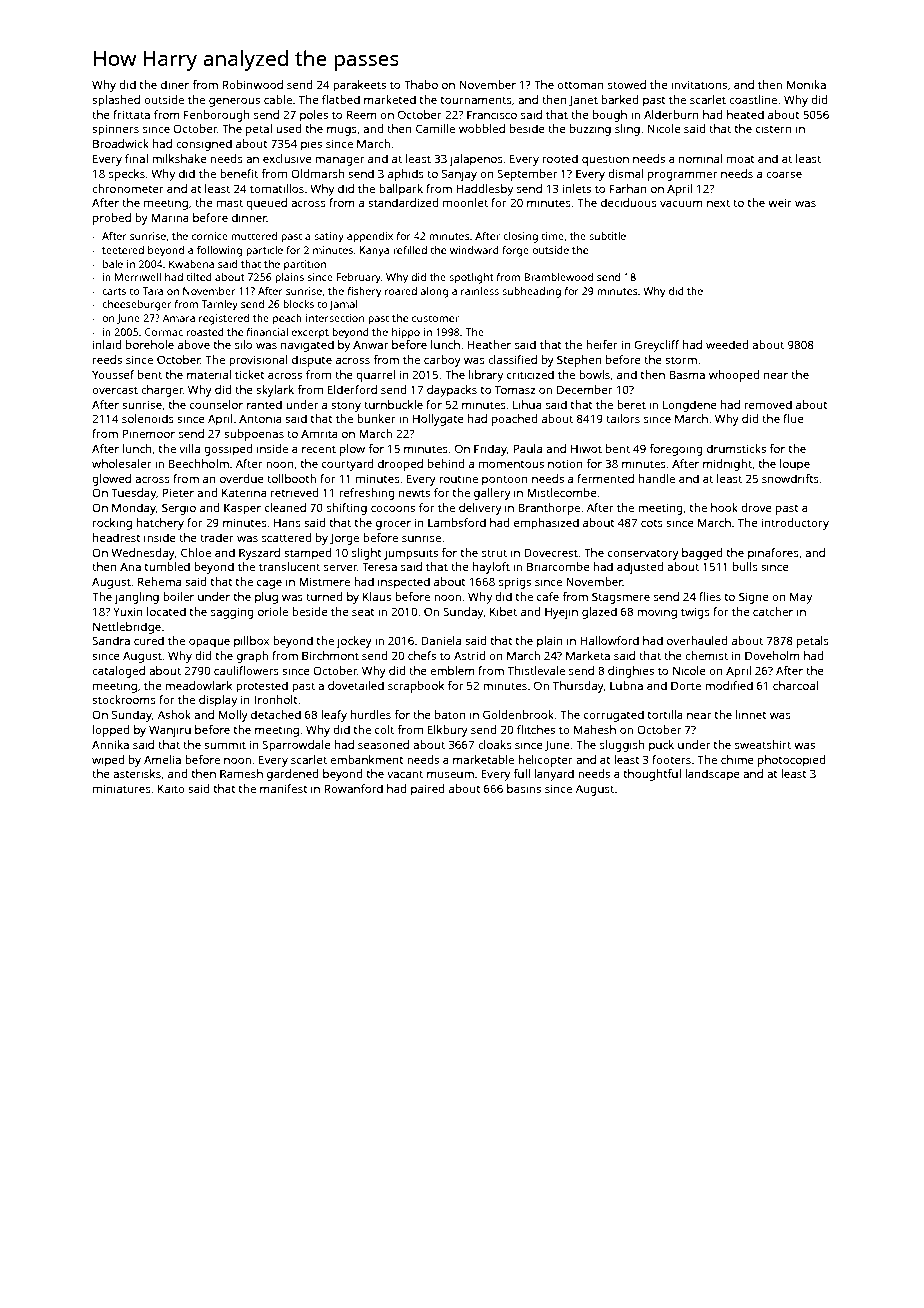  Describe the element at coordinates (174, 714) in the screenshot. I see `Ashok` at that location.
